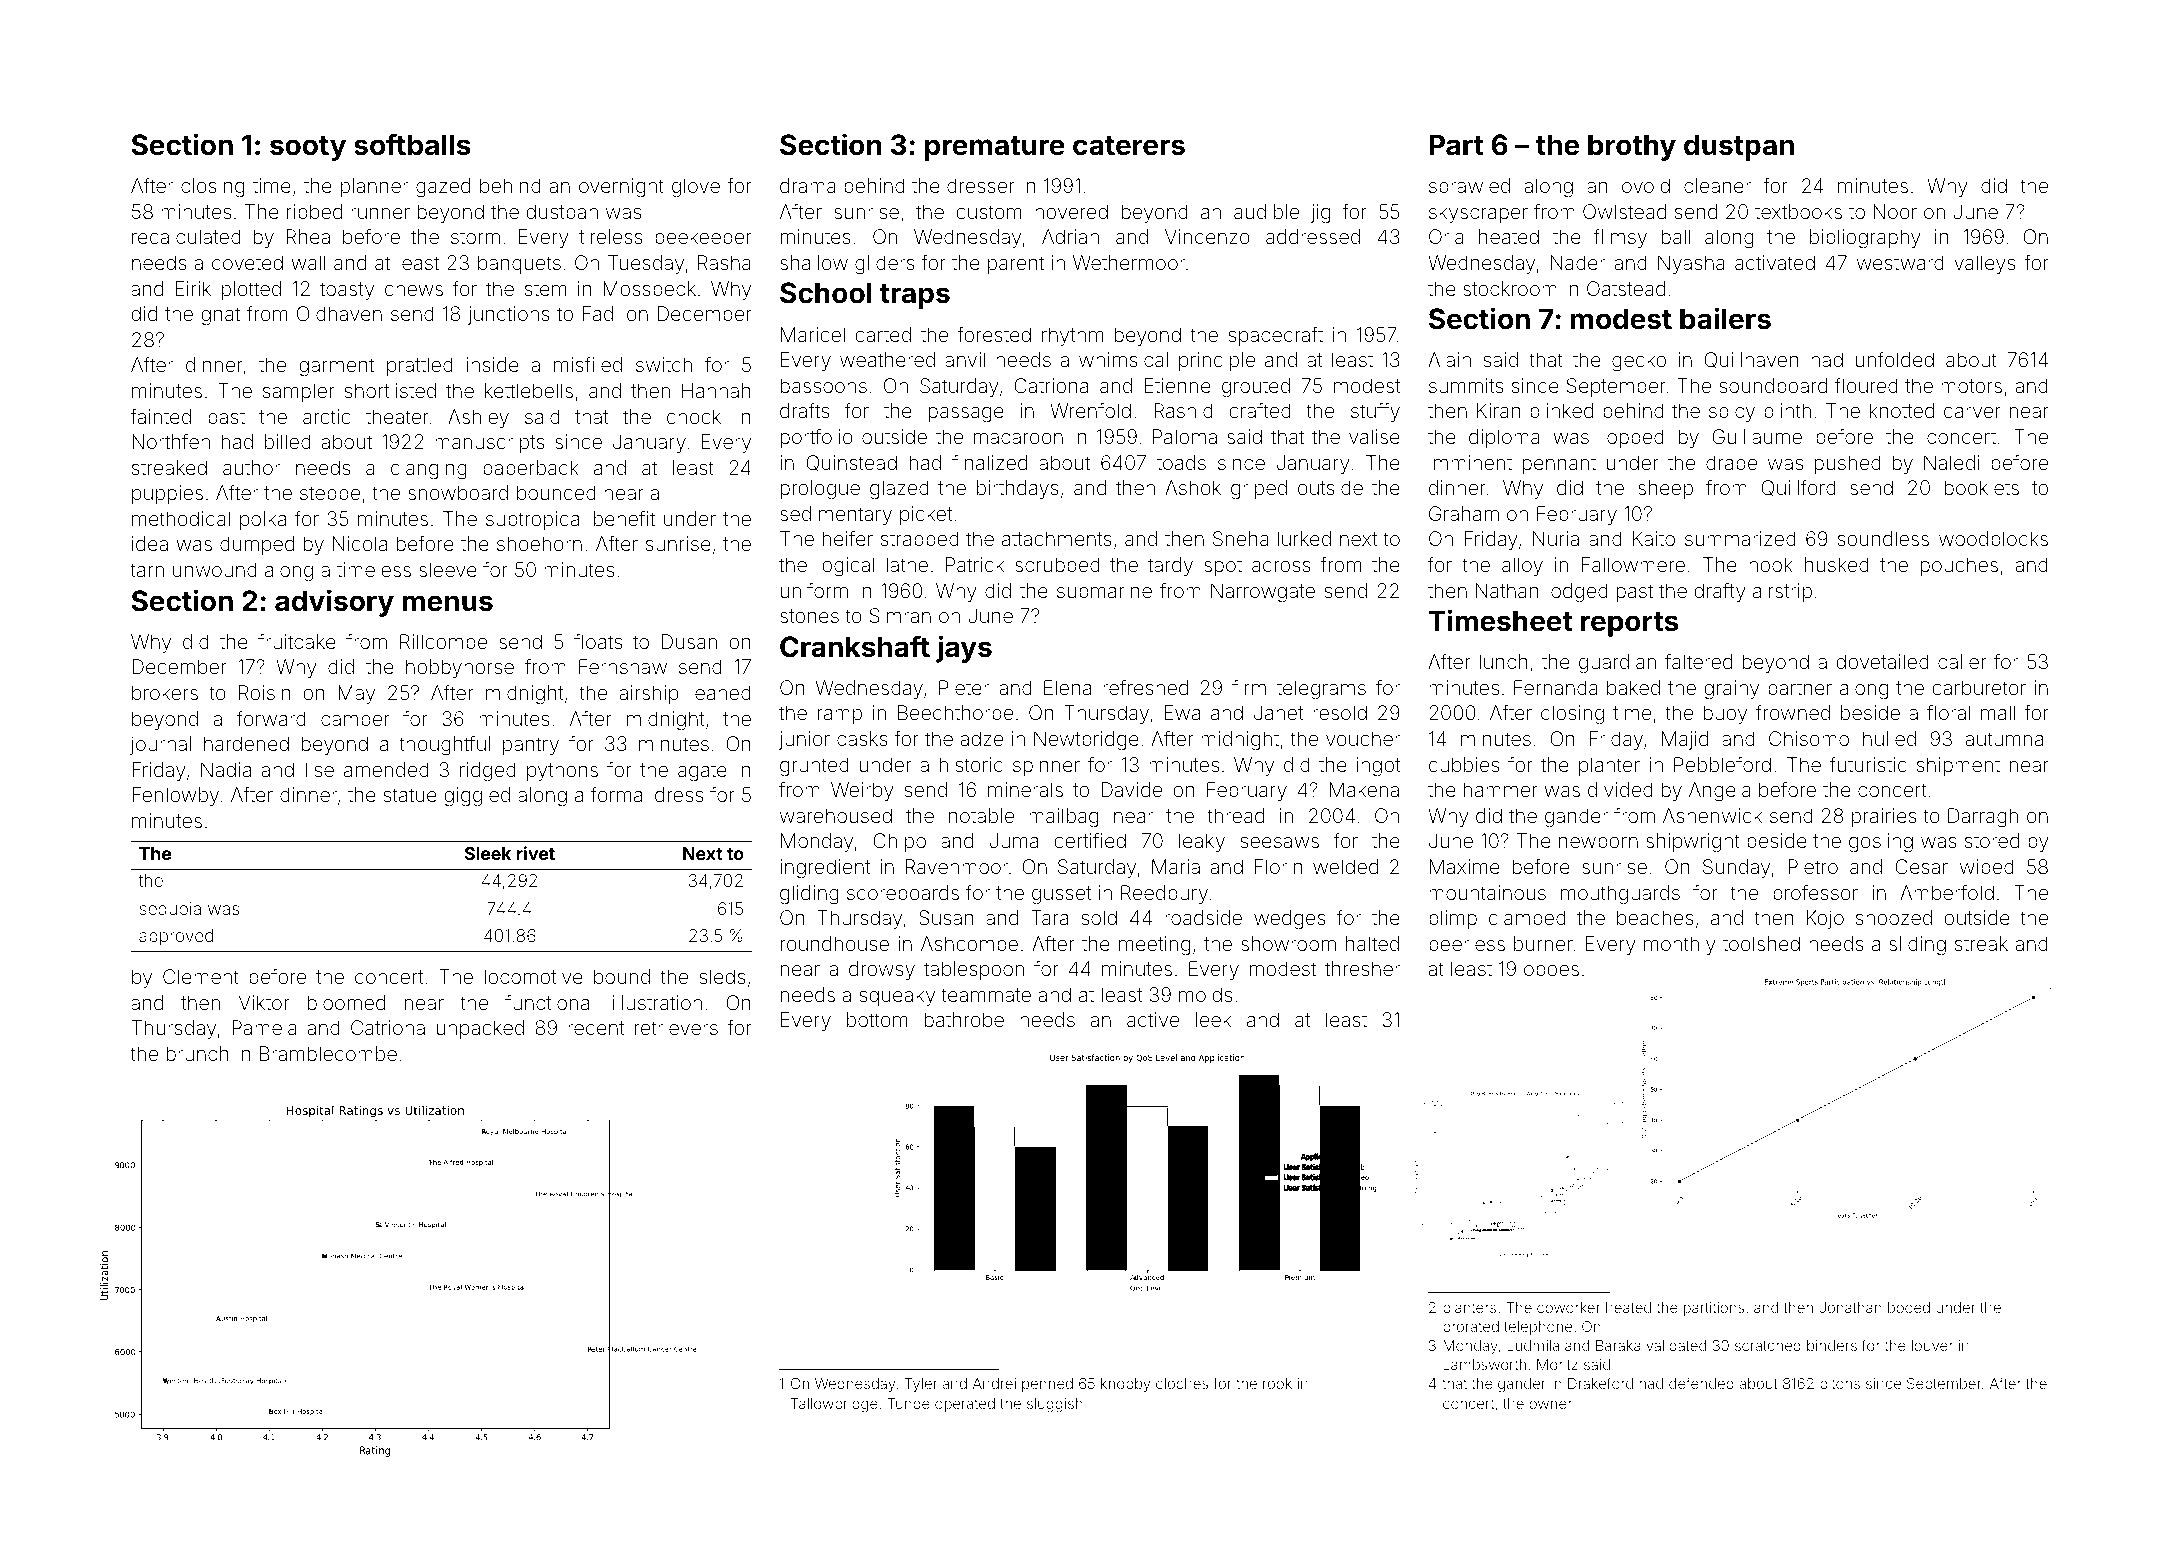  Describe the element at coordinates (909, 1403) in the document. I see `Tunde` at that location.
